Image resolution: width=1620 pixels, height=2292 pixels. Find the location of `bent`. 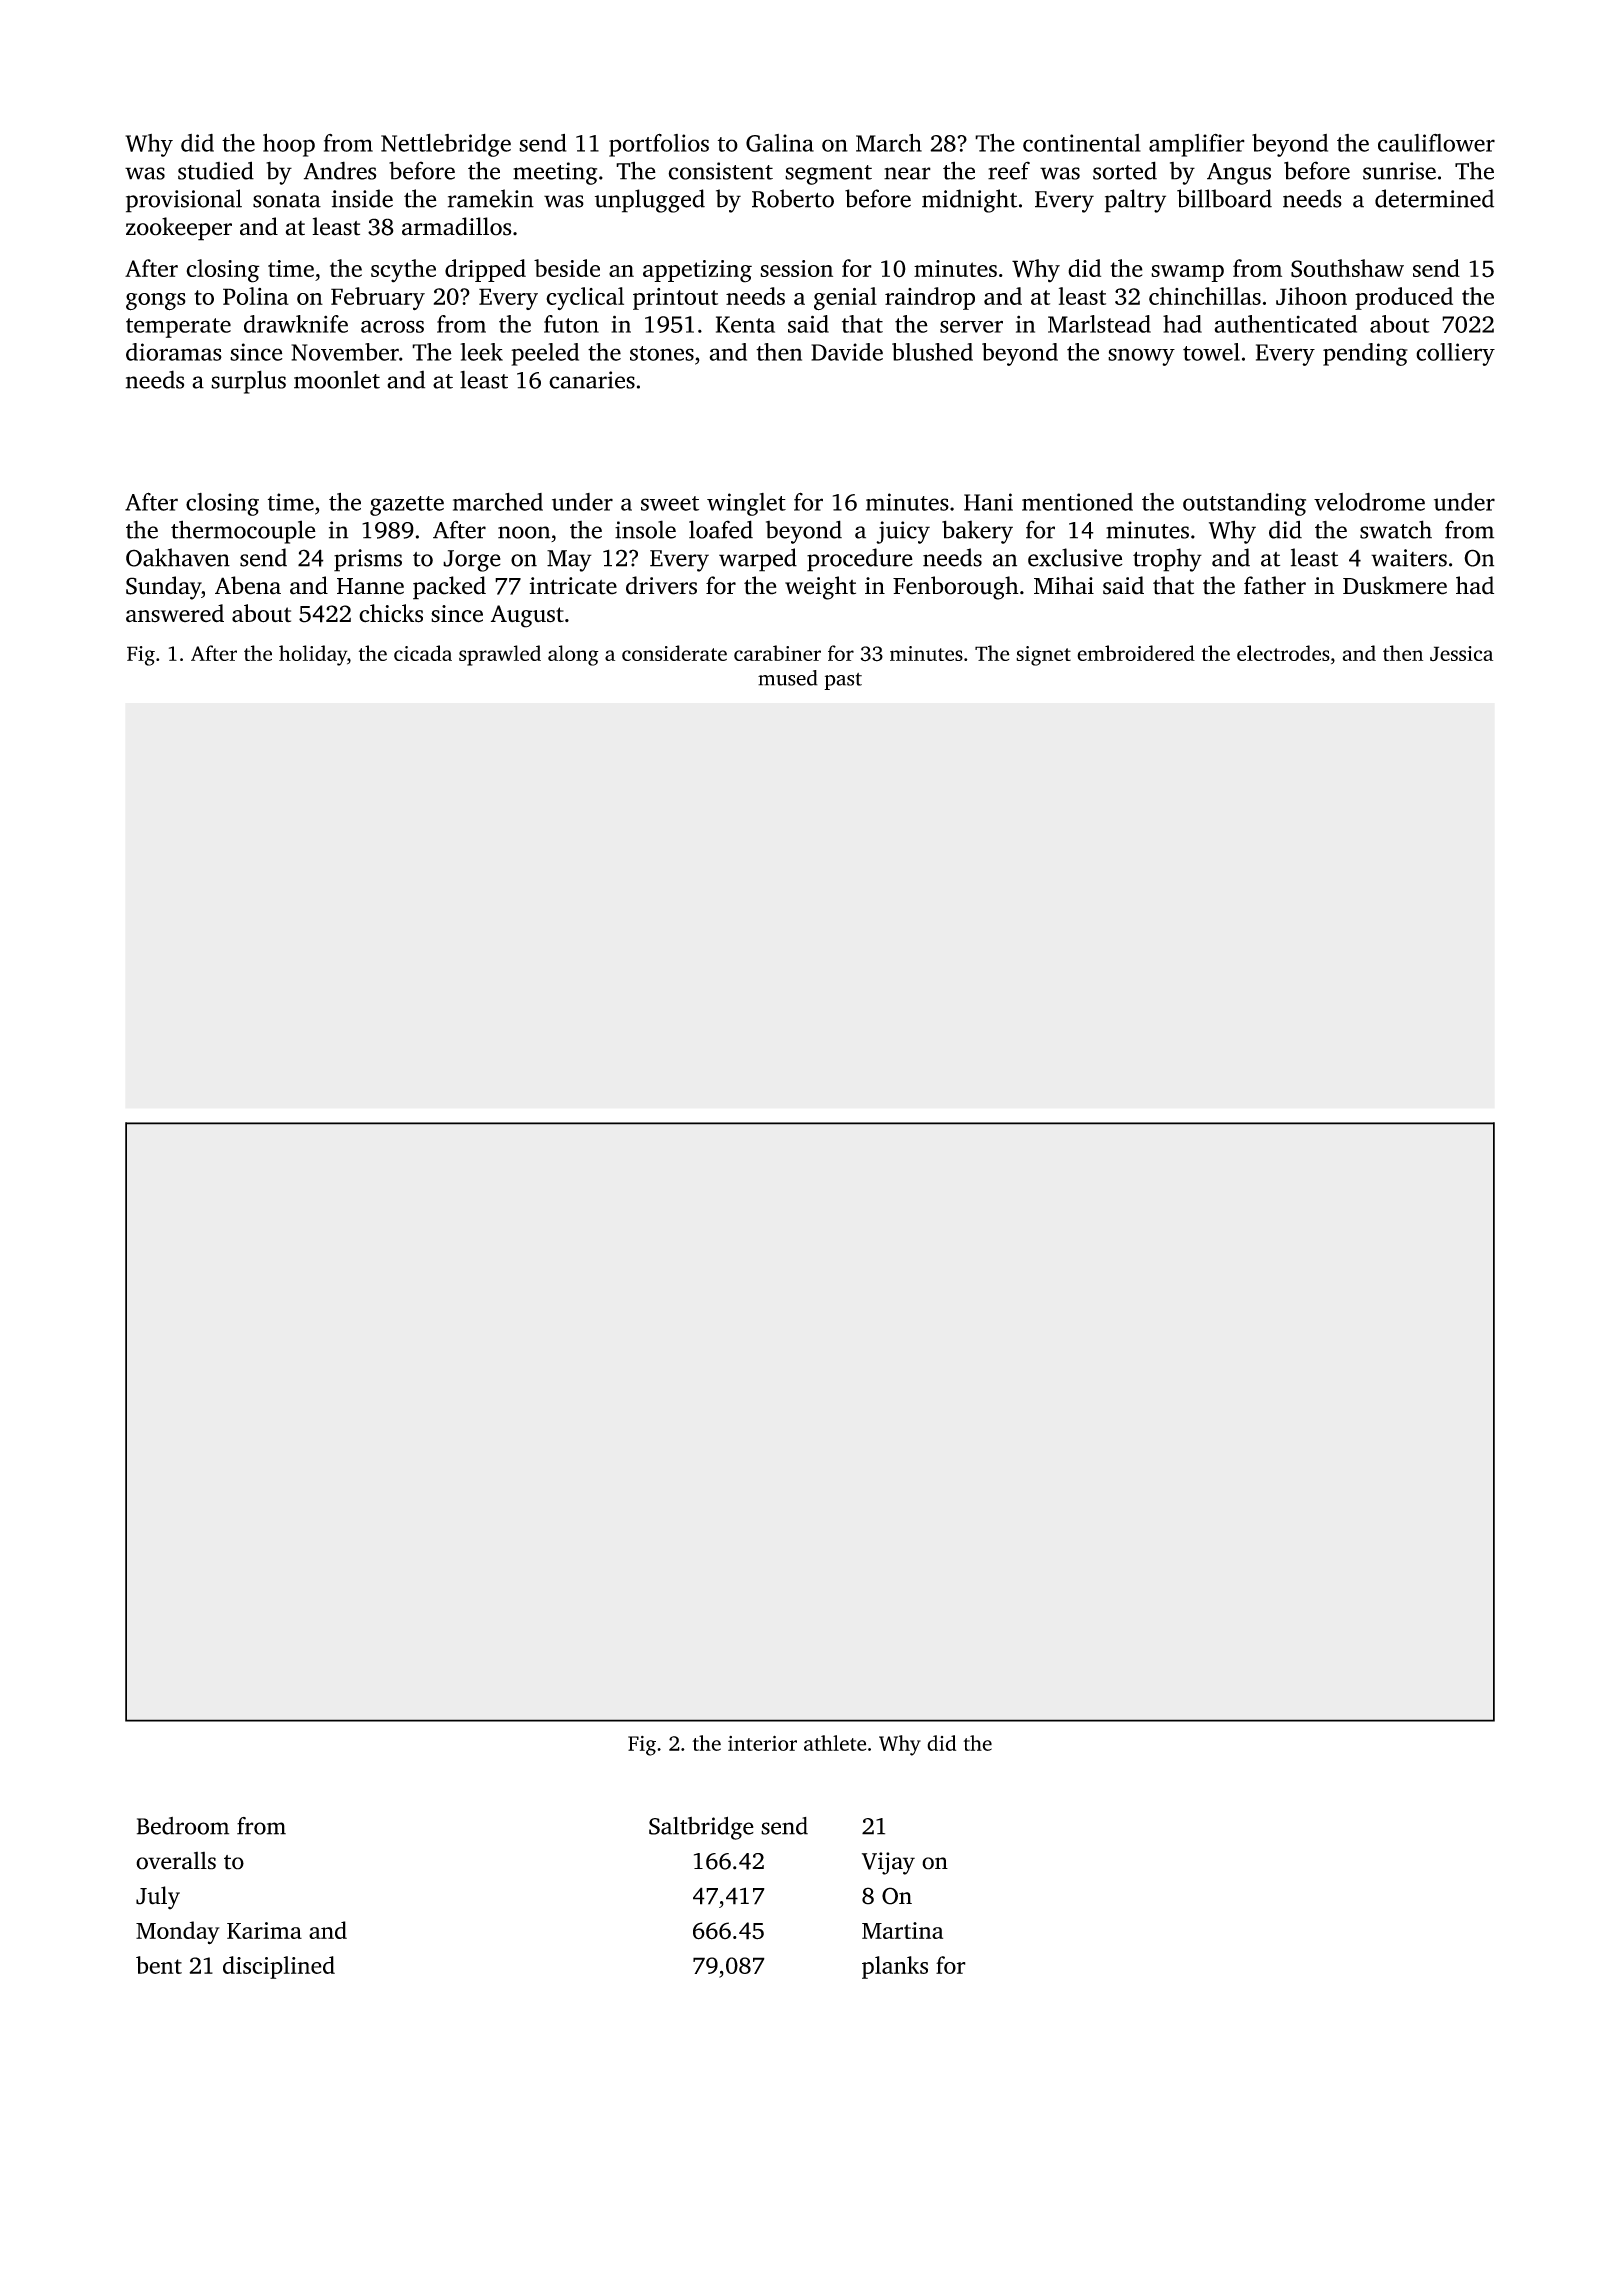

bent is located at coordinates (159, 1965).
